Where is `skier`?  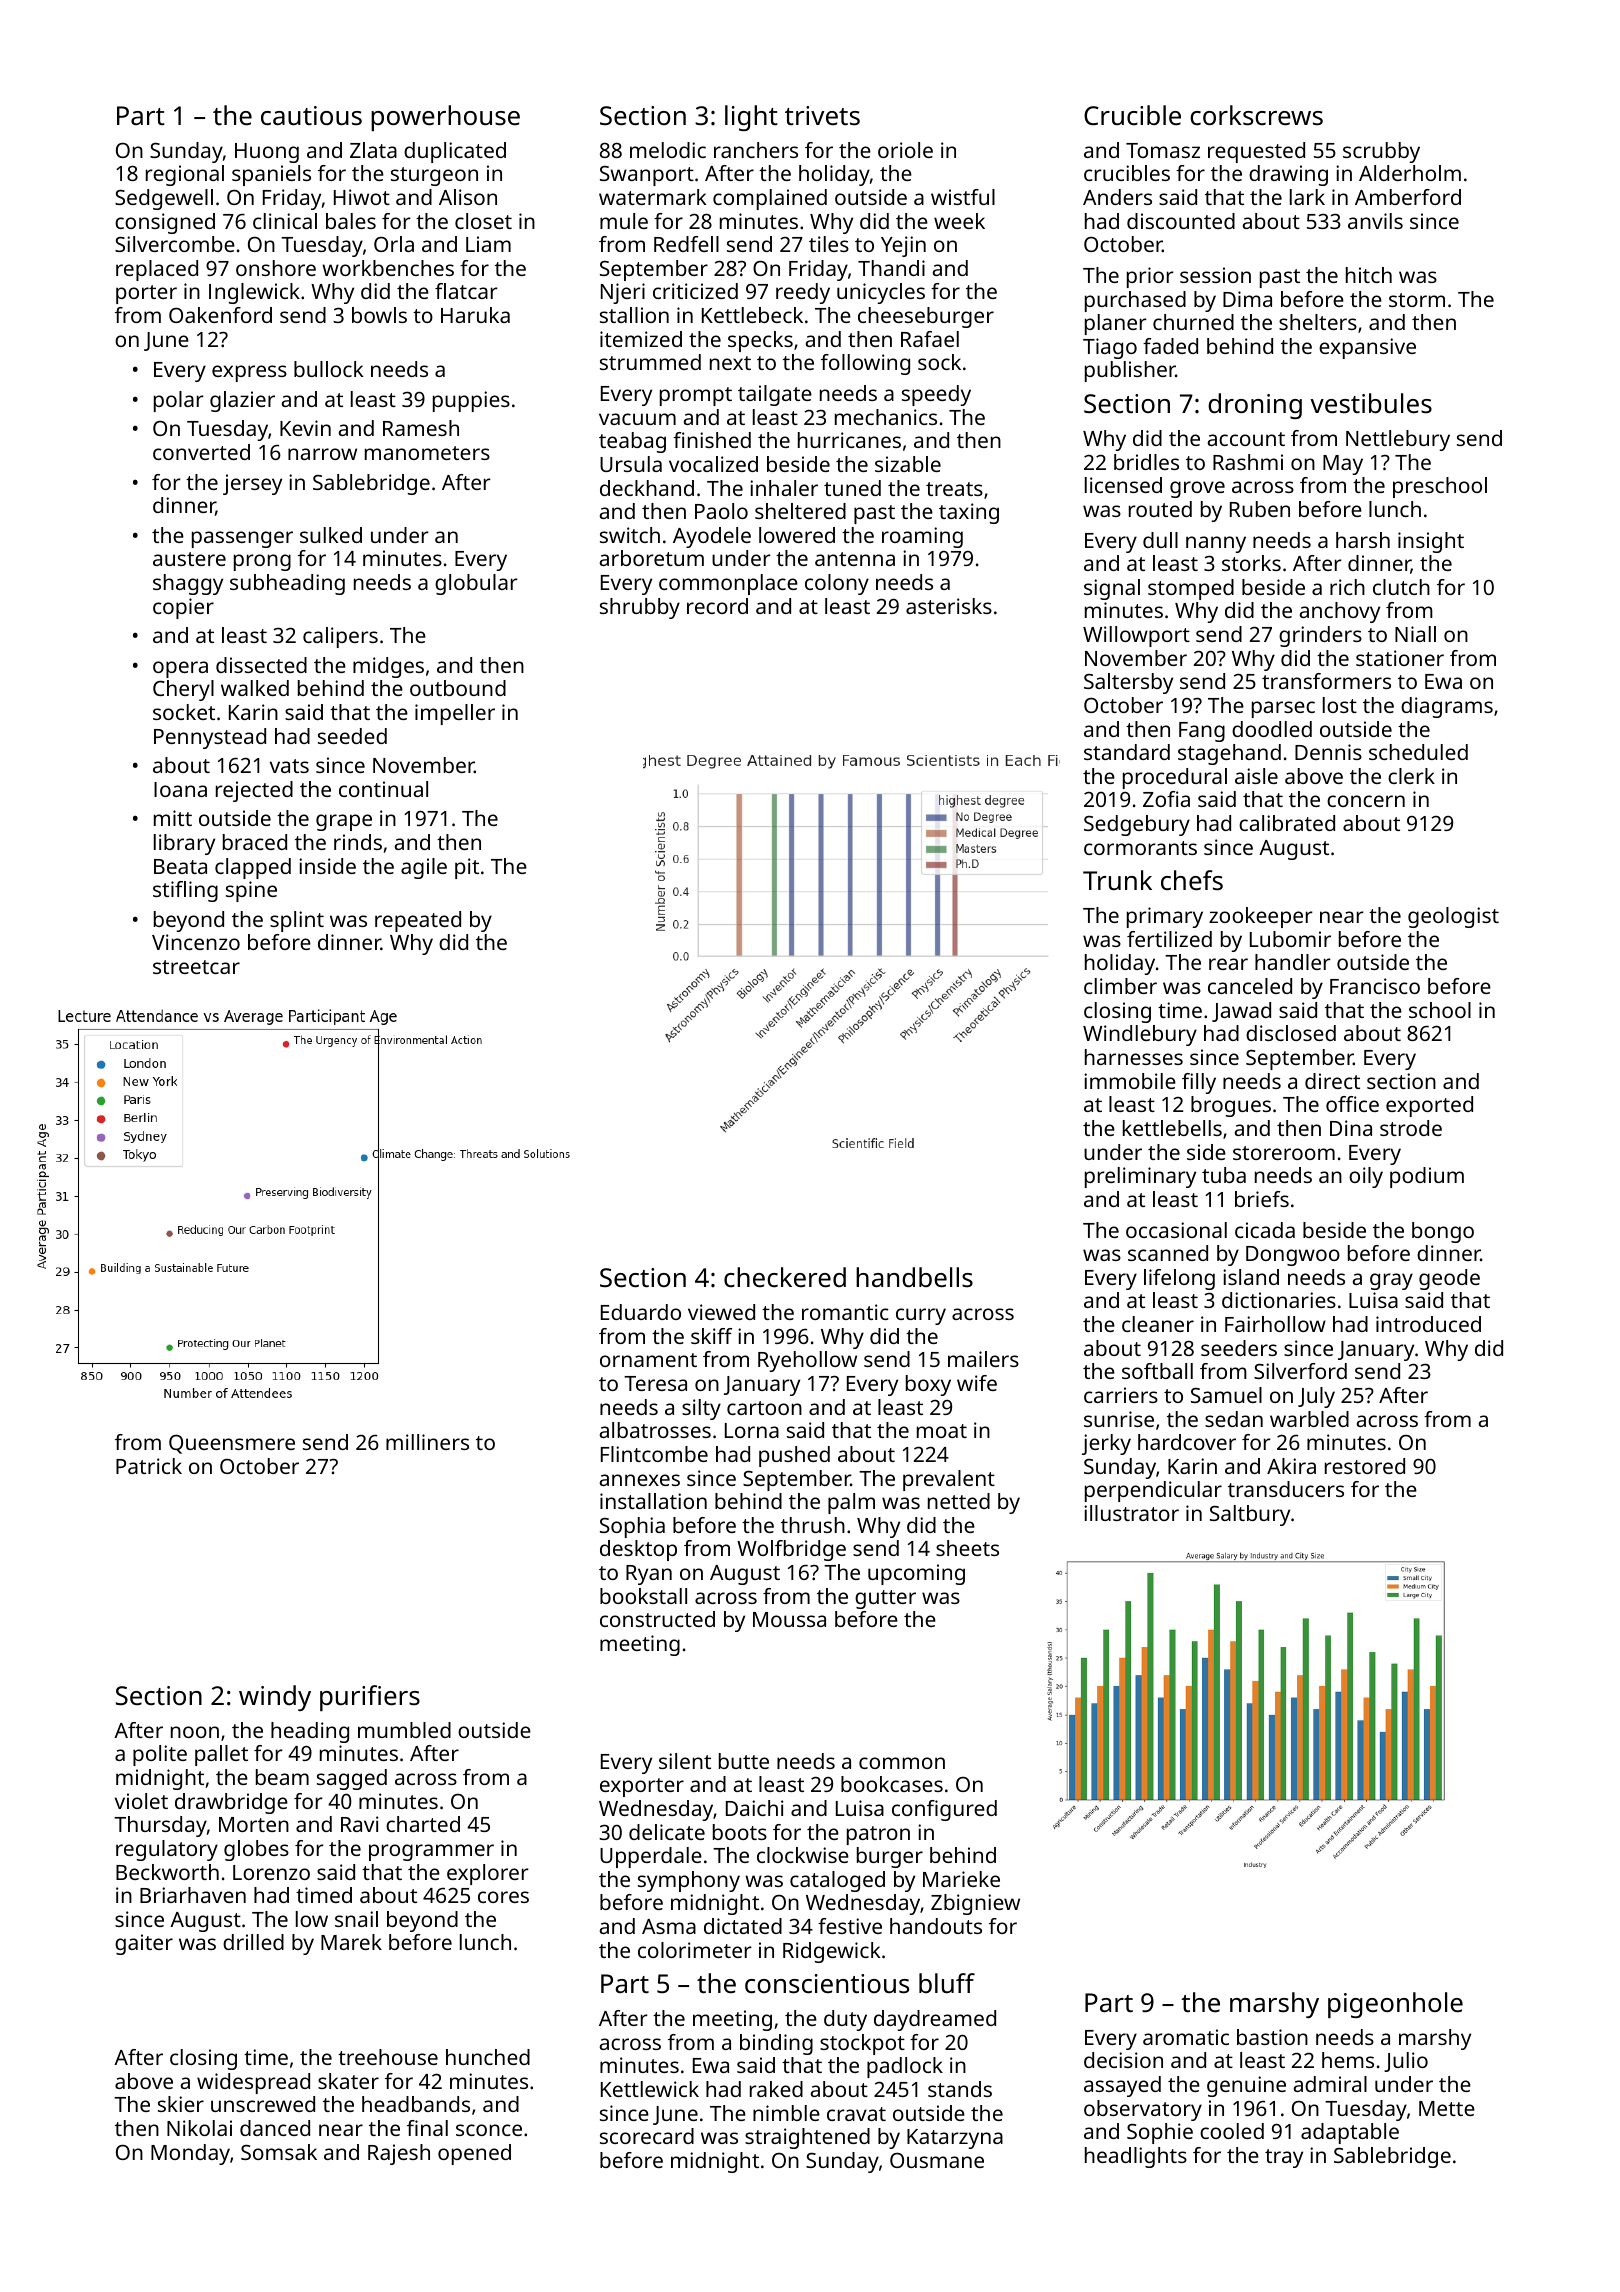 skier is located at coordinates (181, 2104).
